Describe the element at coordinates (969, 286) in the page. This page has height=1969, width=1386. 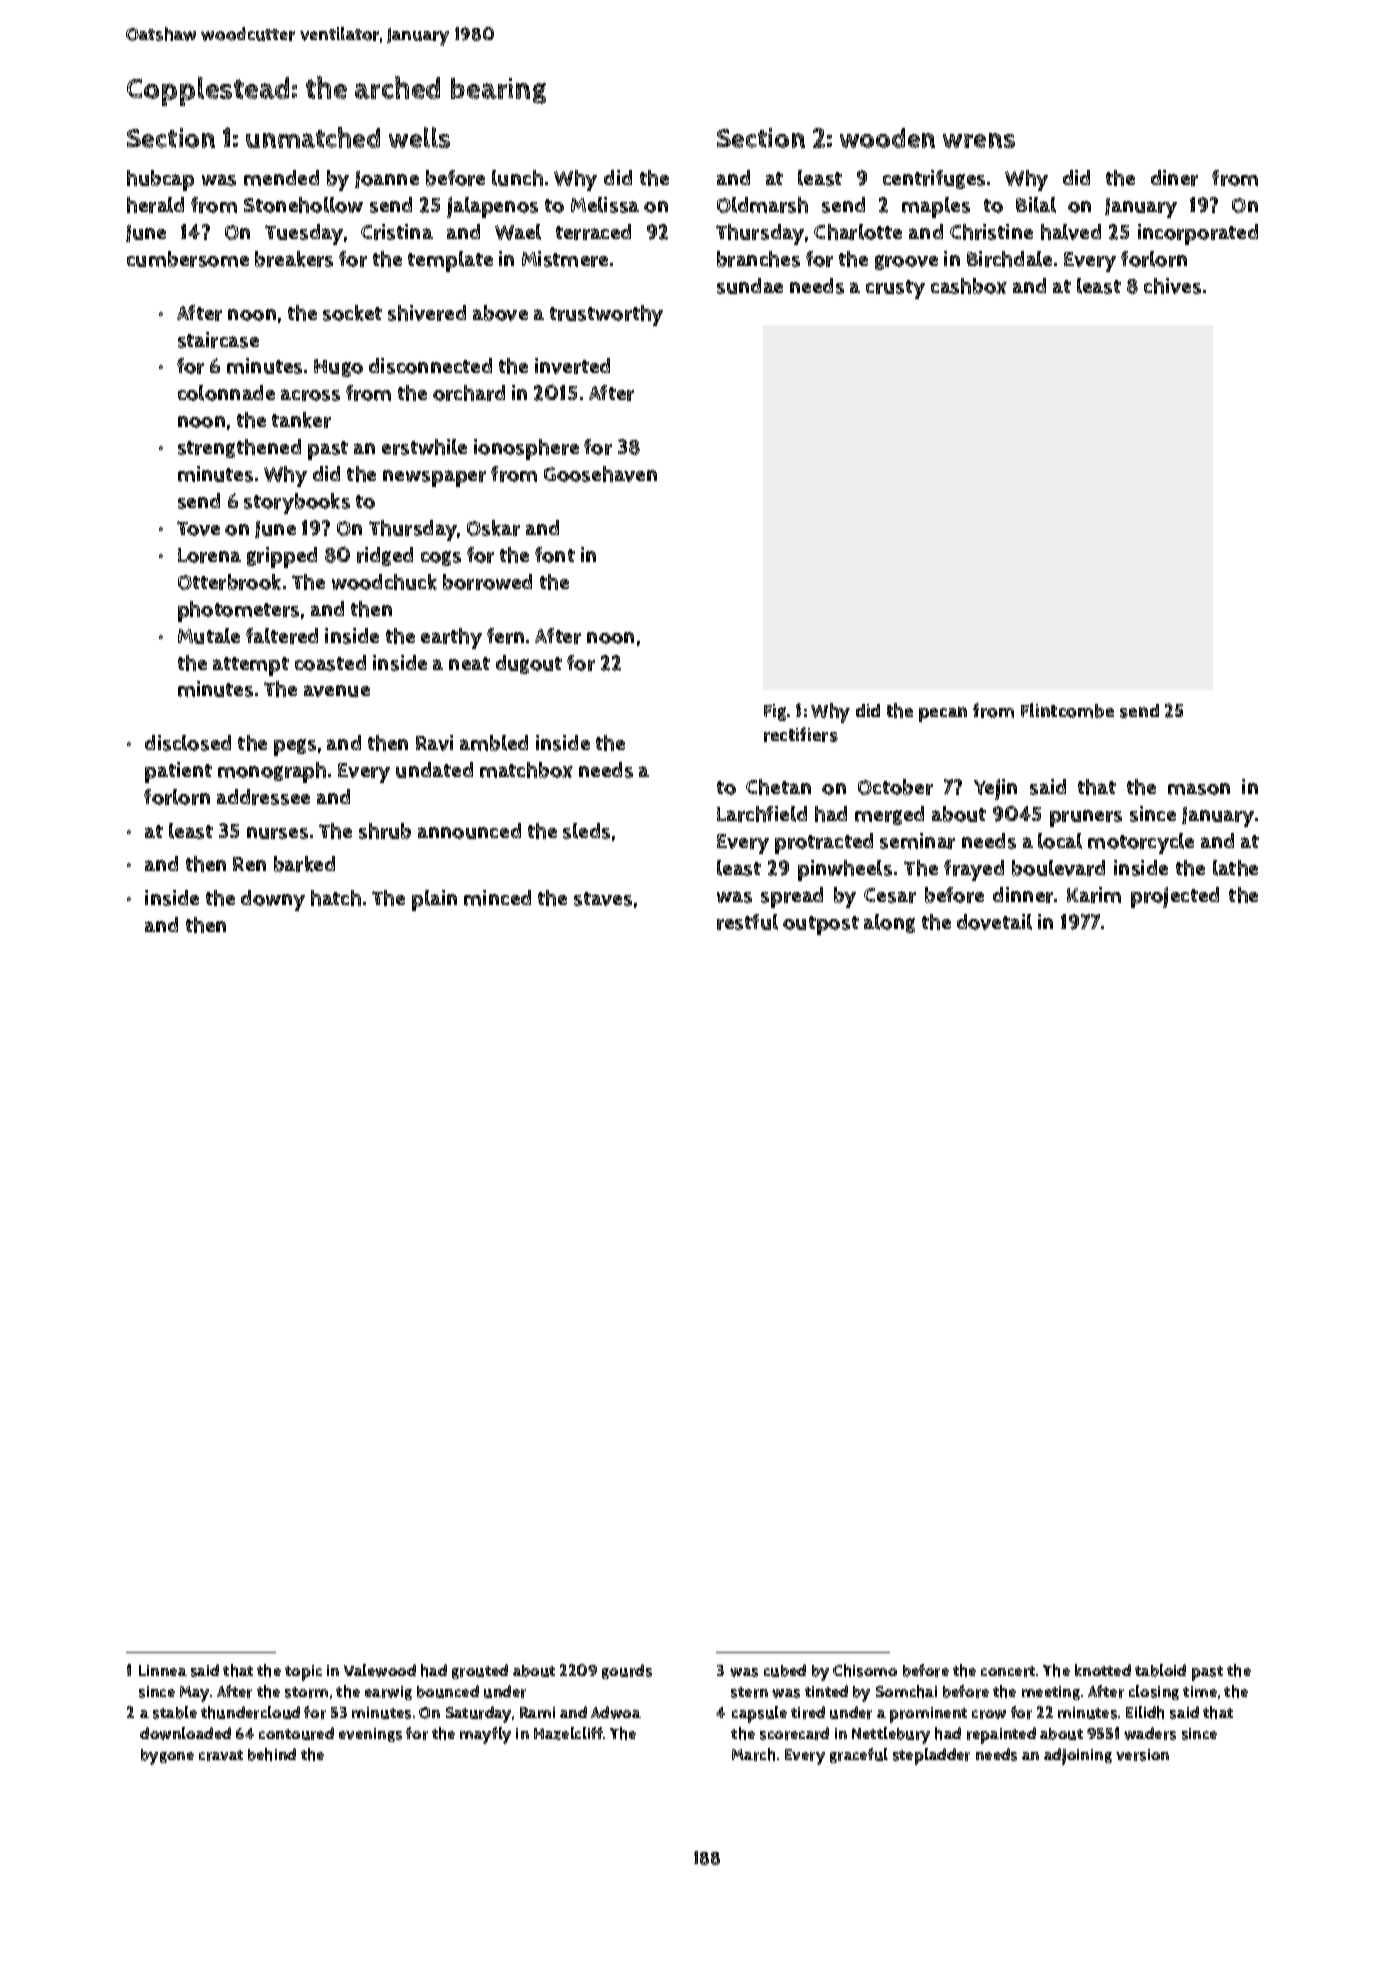
I see `cashbox` at that location.
